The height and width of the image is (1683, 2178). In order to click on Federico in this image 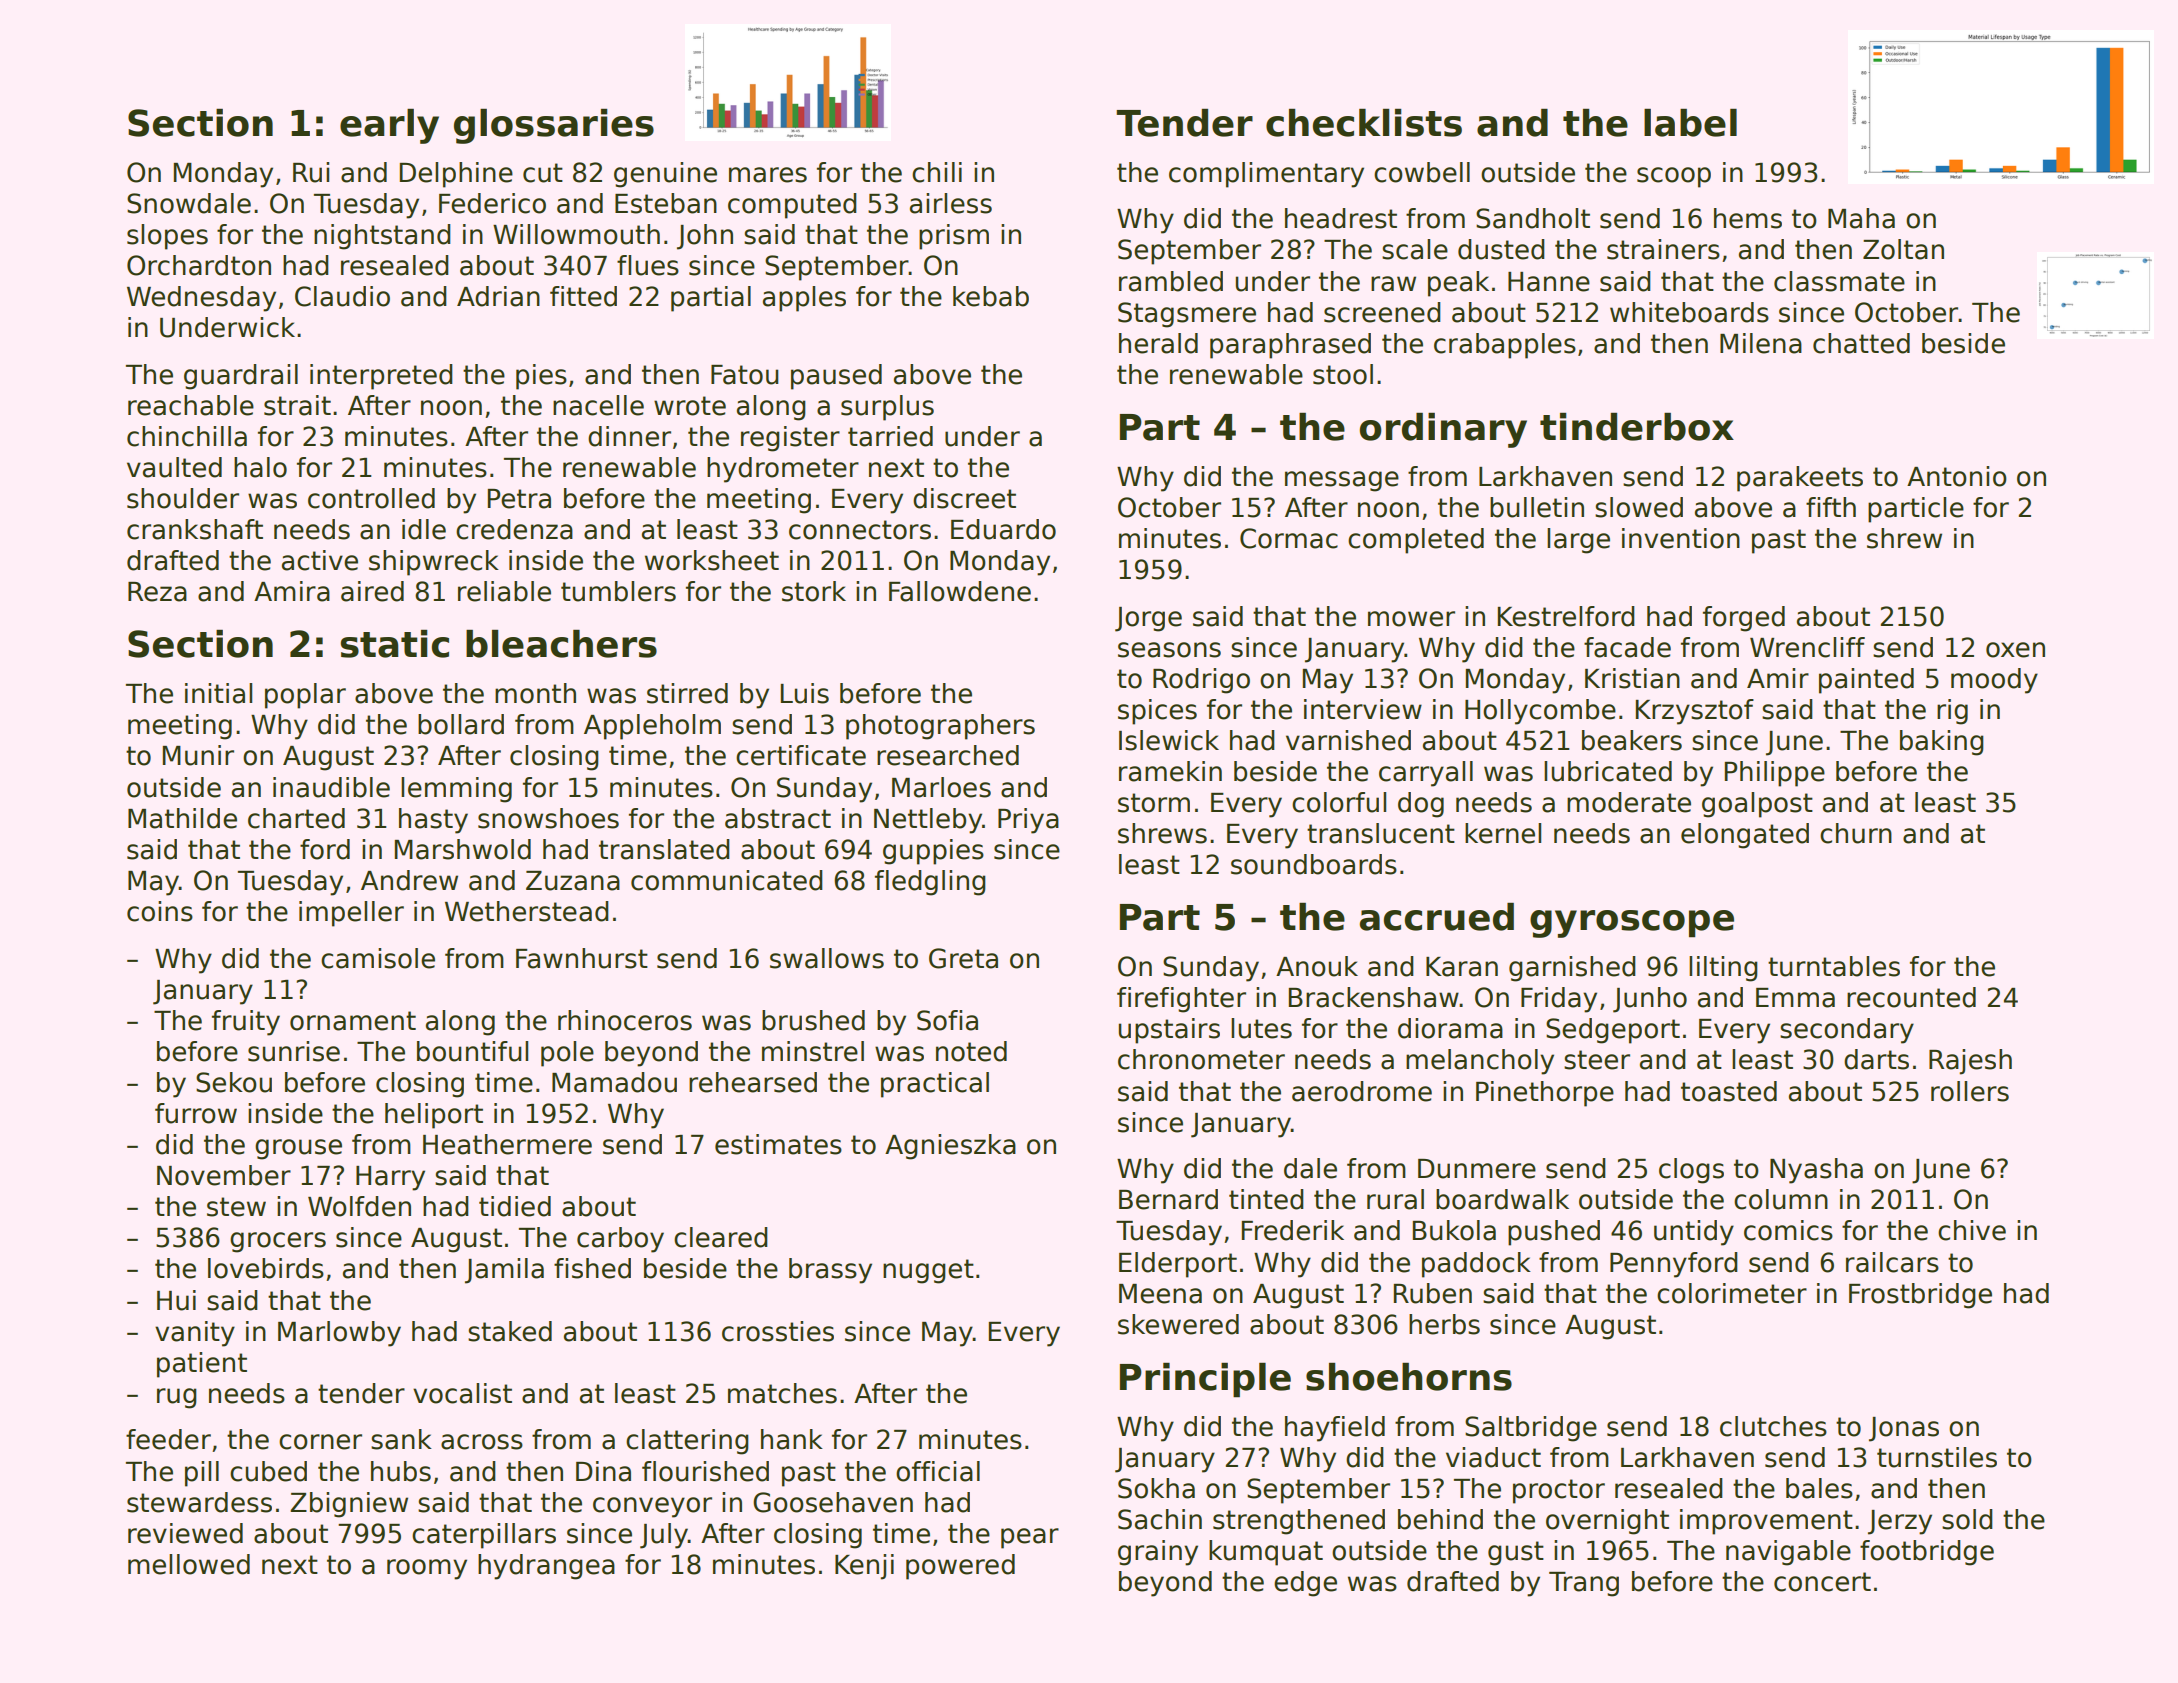, I will do `click(492, 203)`.
